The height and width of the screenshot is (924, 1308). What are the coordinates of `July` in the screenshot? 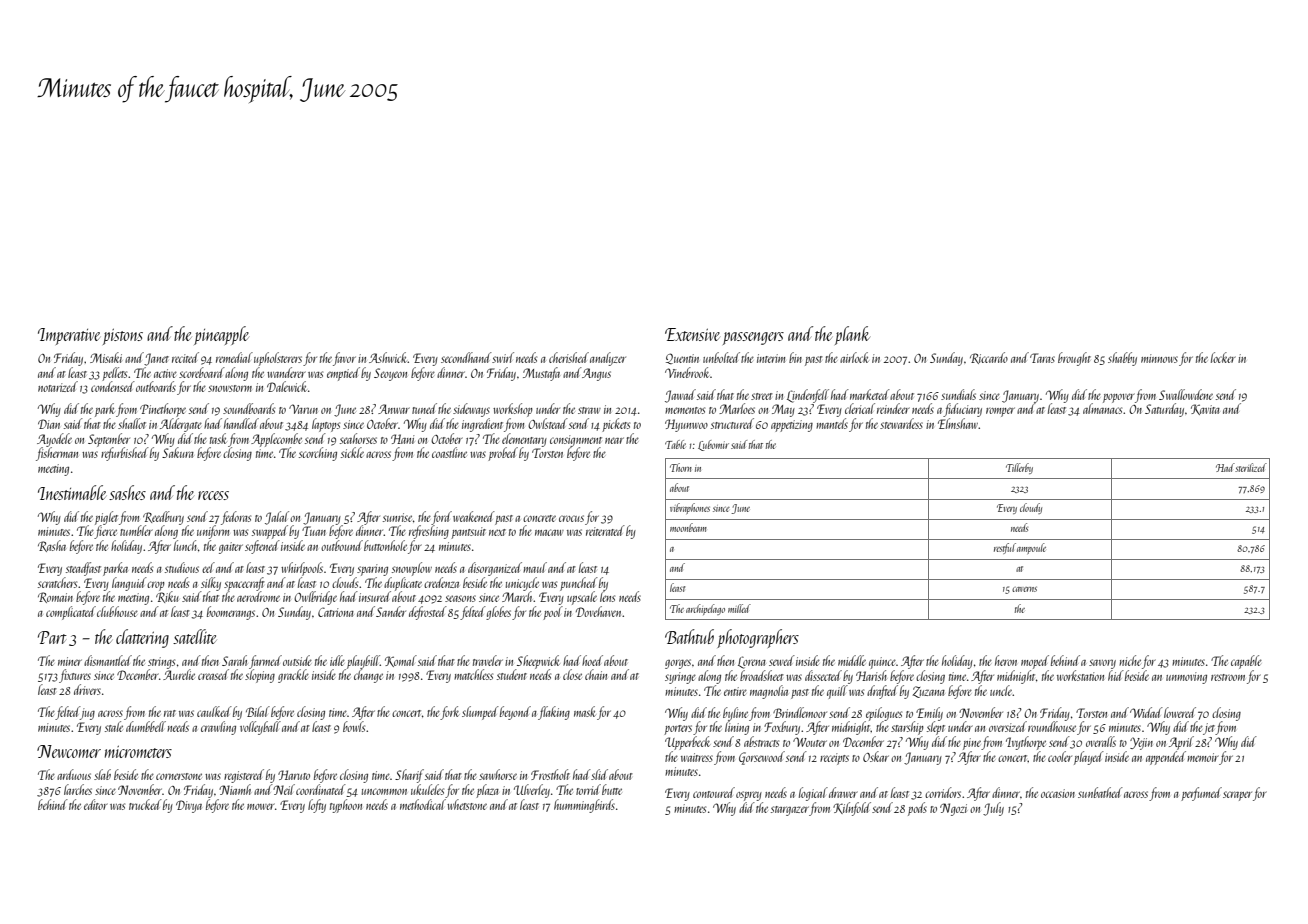 It's located at (993, 809).
